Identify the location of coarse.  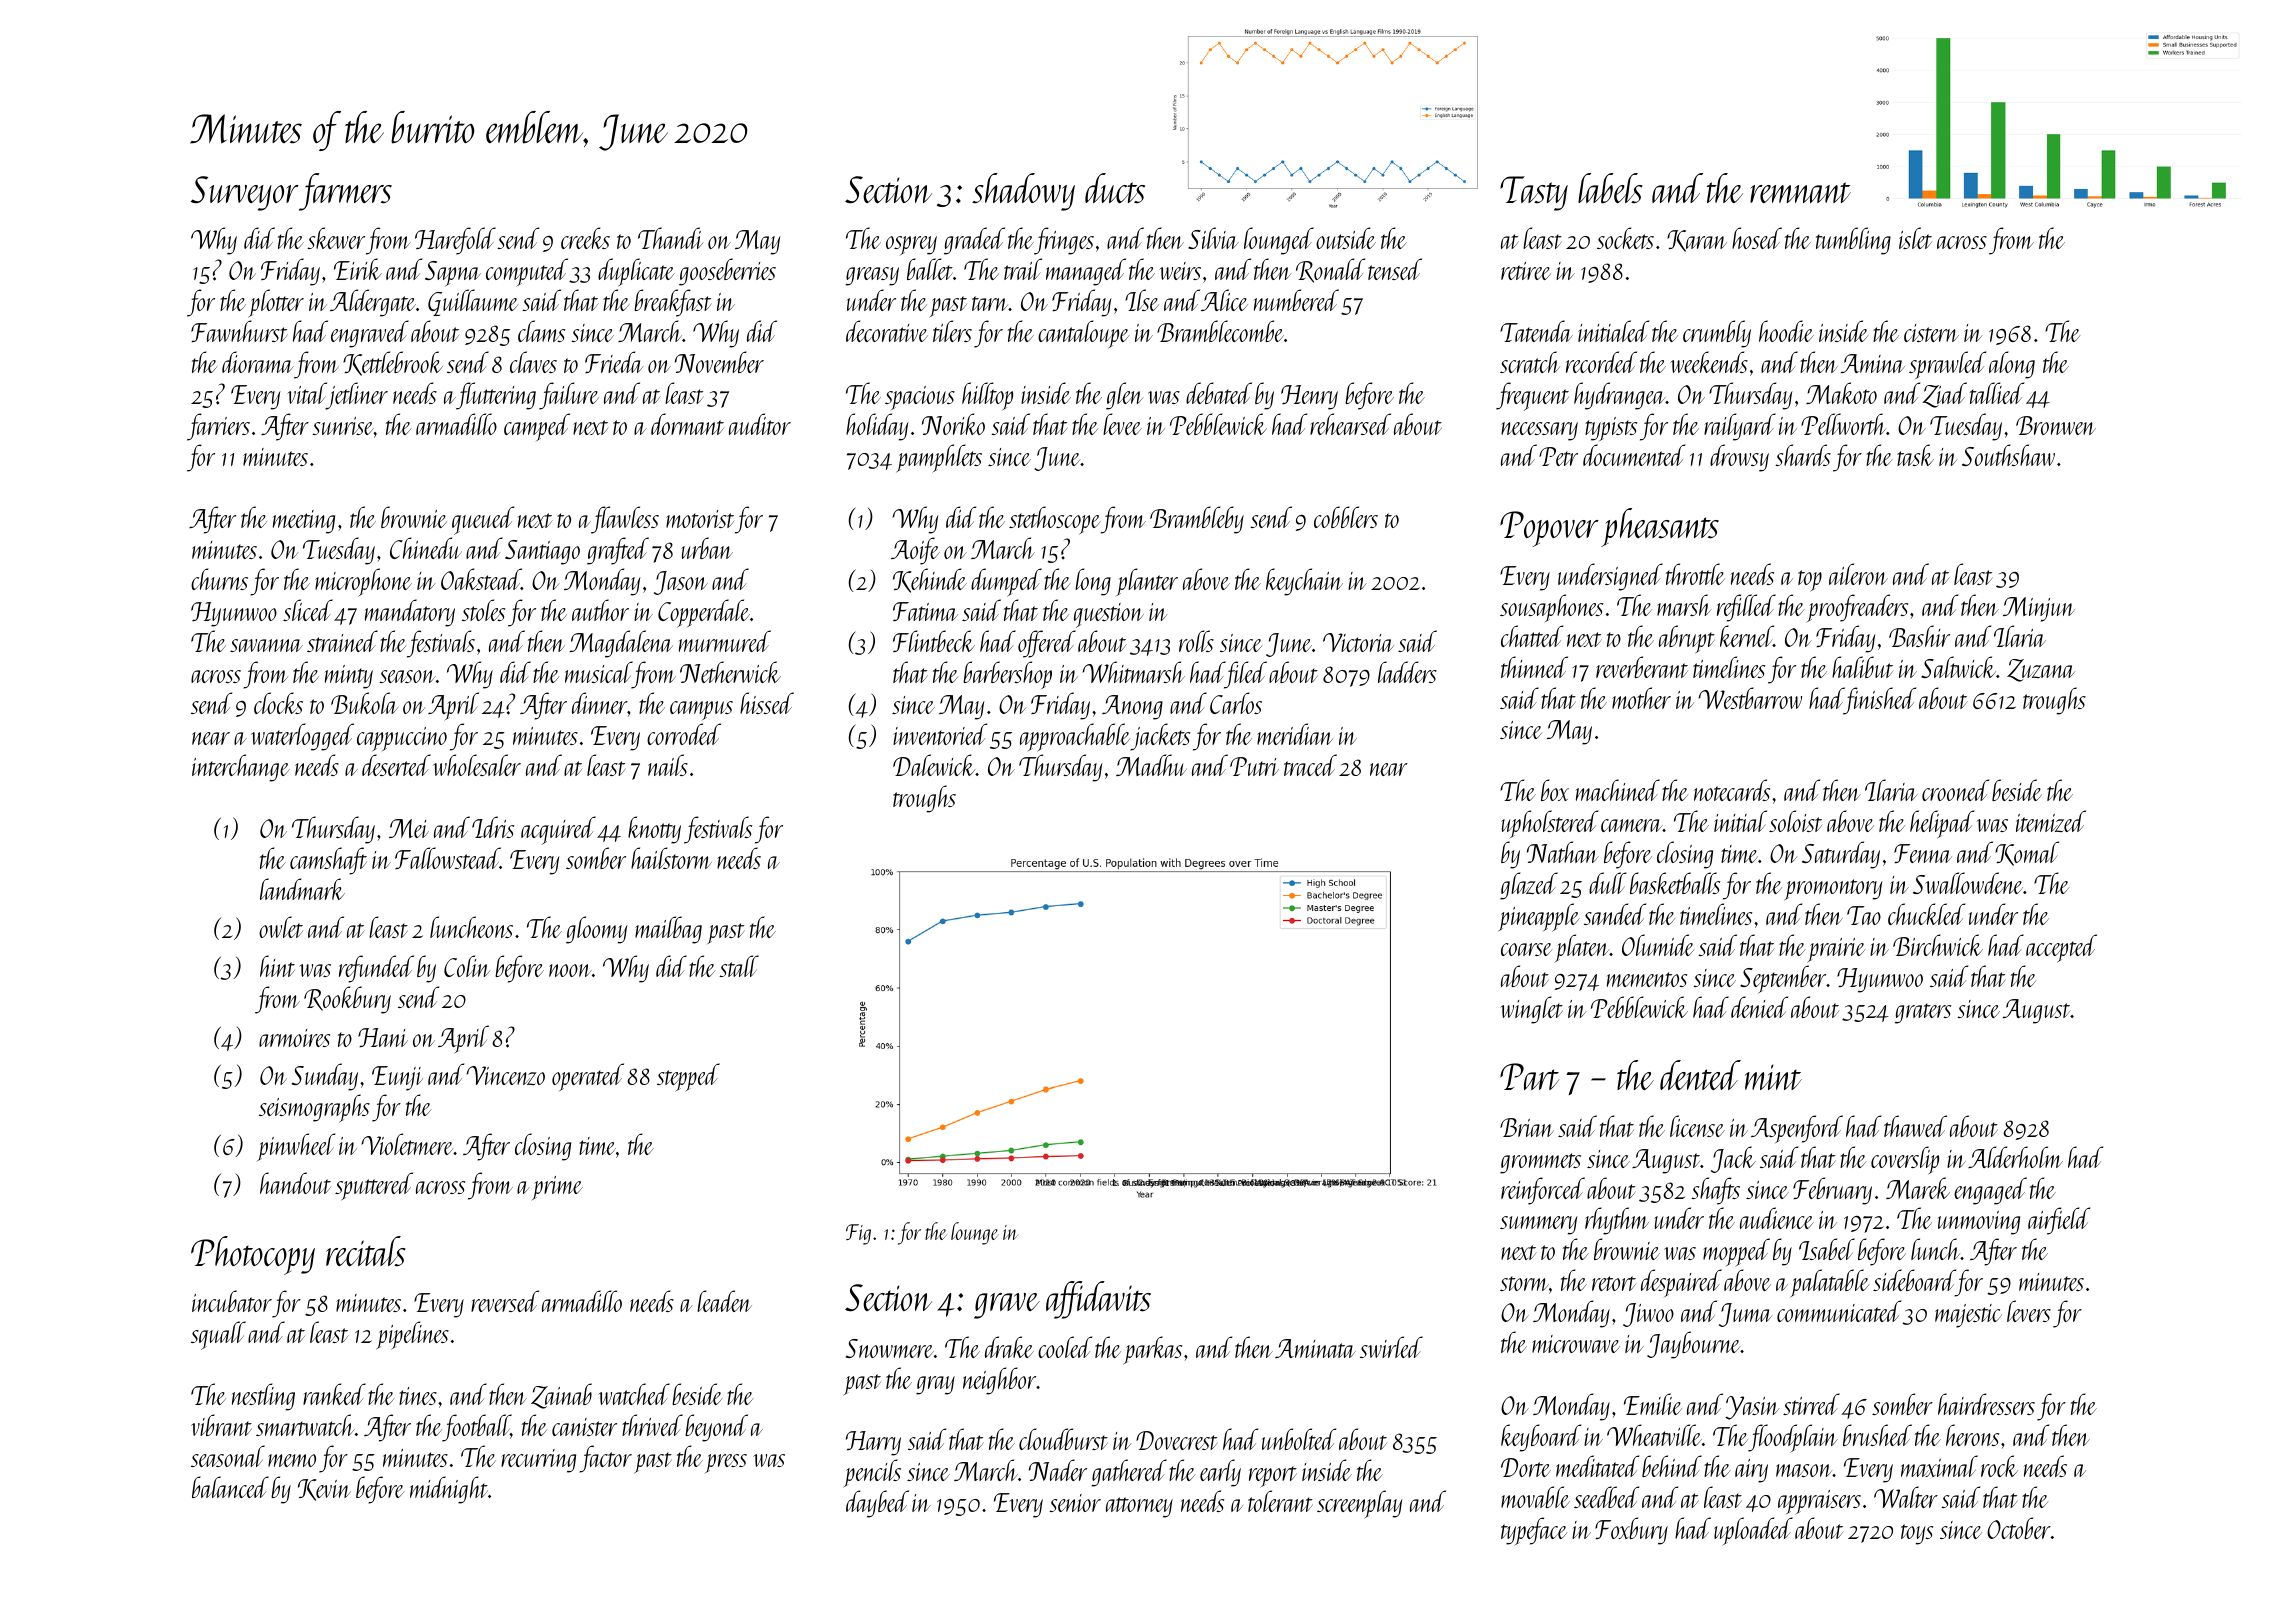
(1526, 949).
